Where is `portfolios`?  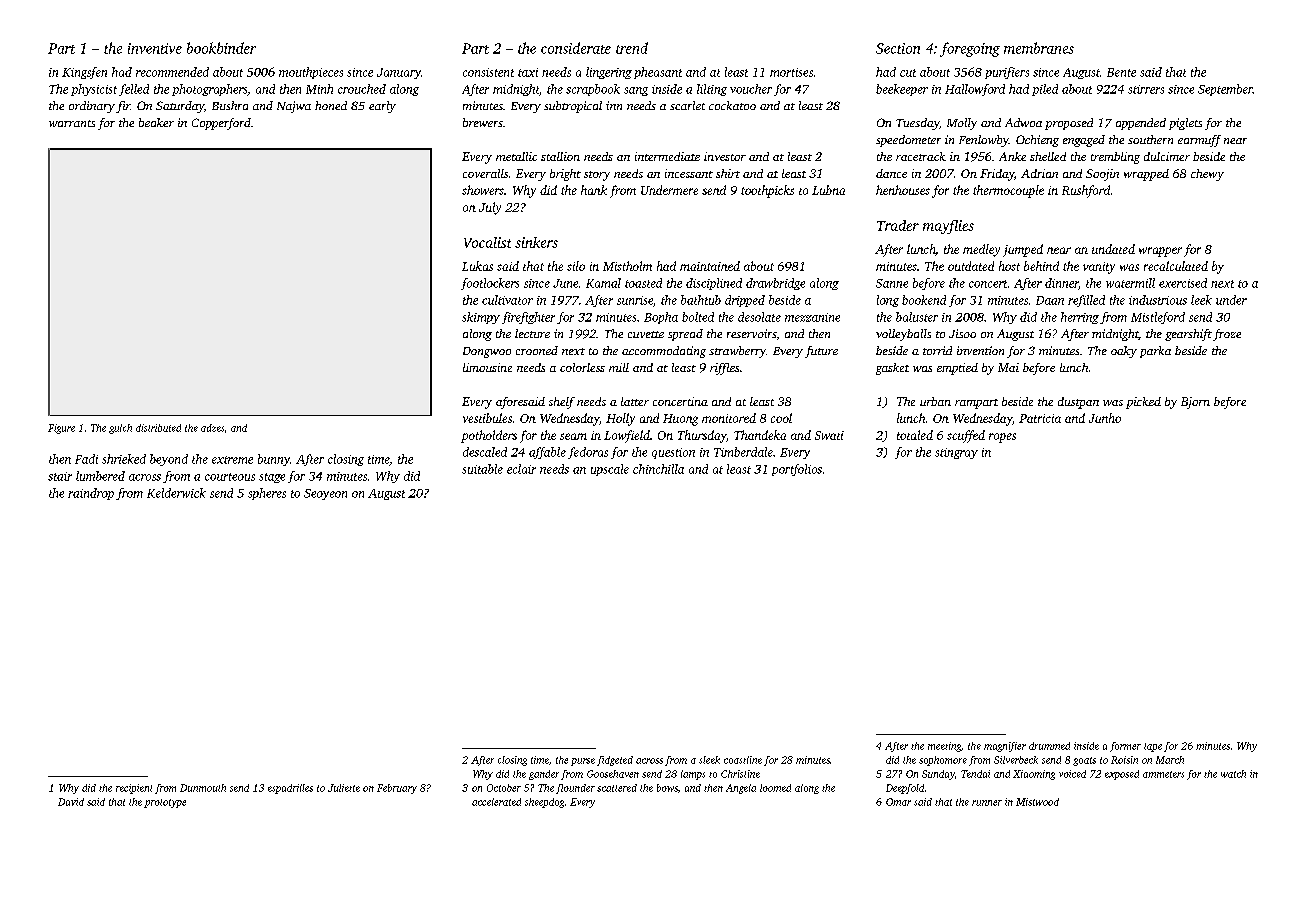 portfolios is located at coordinates (797, 470).
